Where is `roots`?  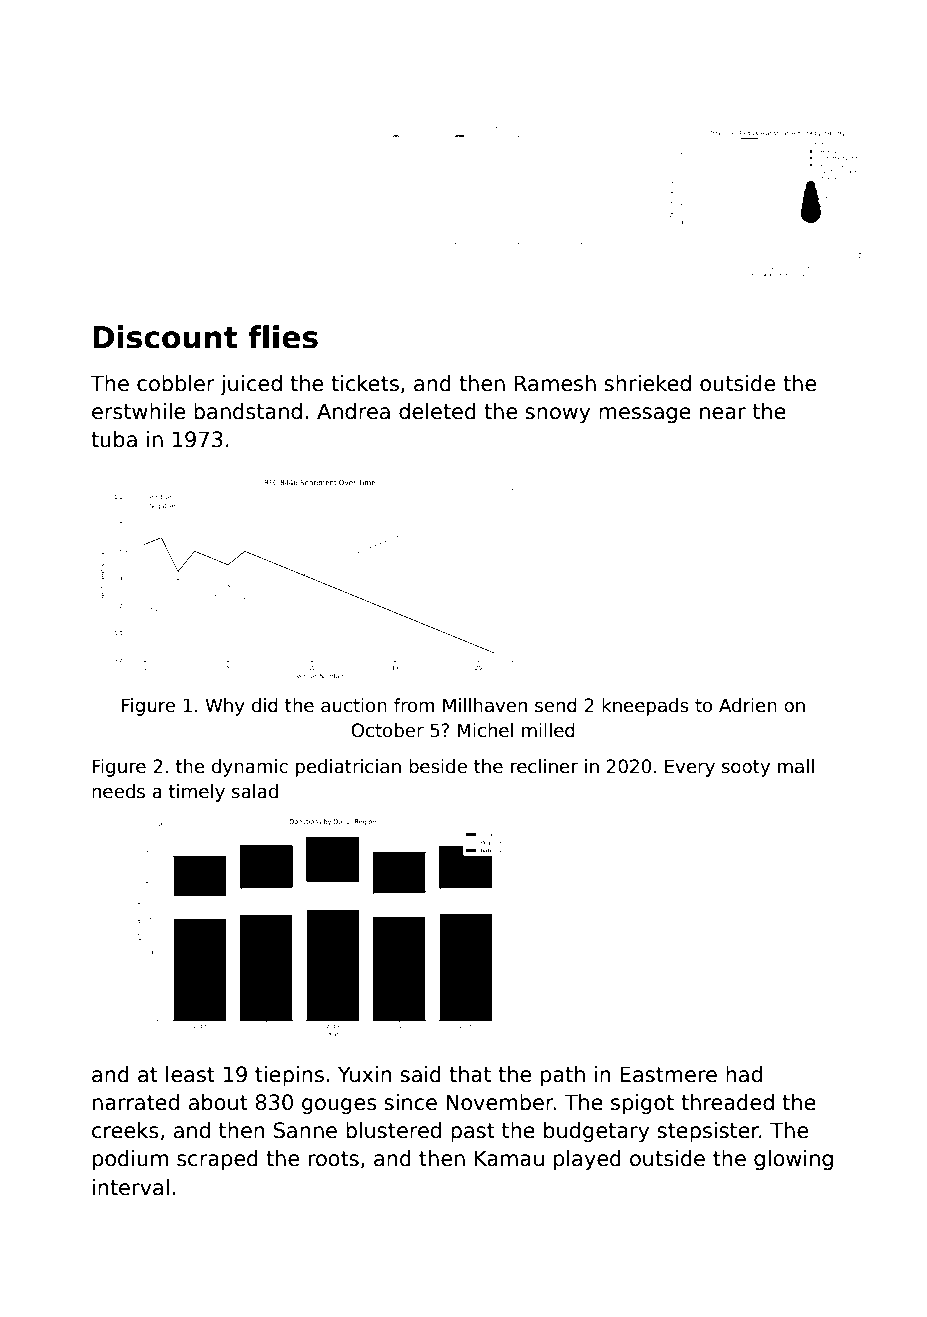 roots is located at coordinates (334, 1159).
